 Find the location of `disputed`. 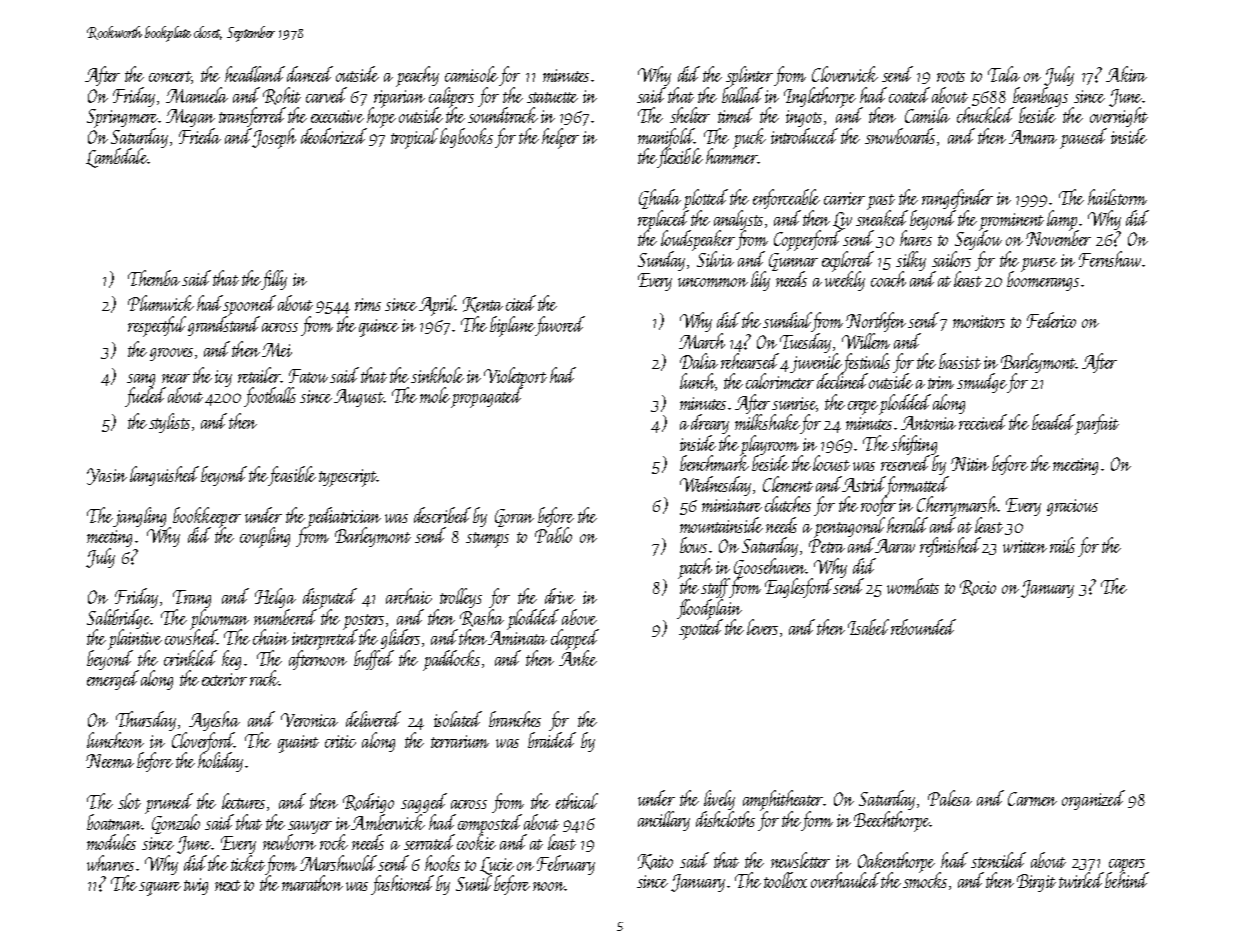

disputed is located at coordinates (330, 598).
